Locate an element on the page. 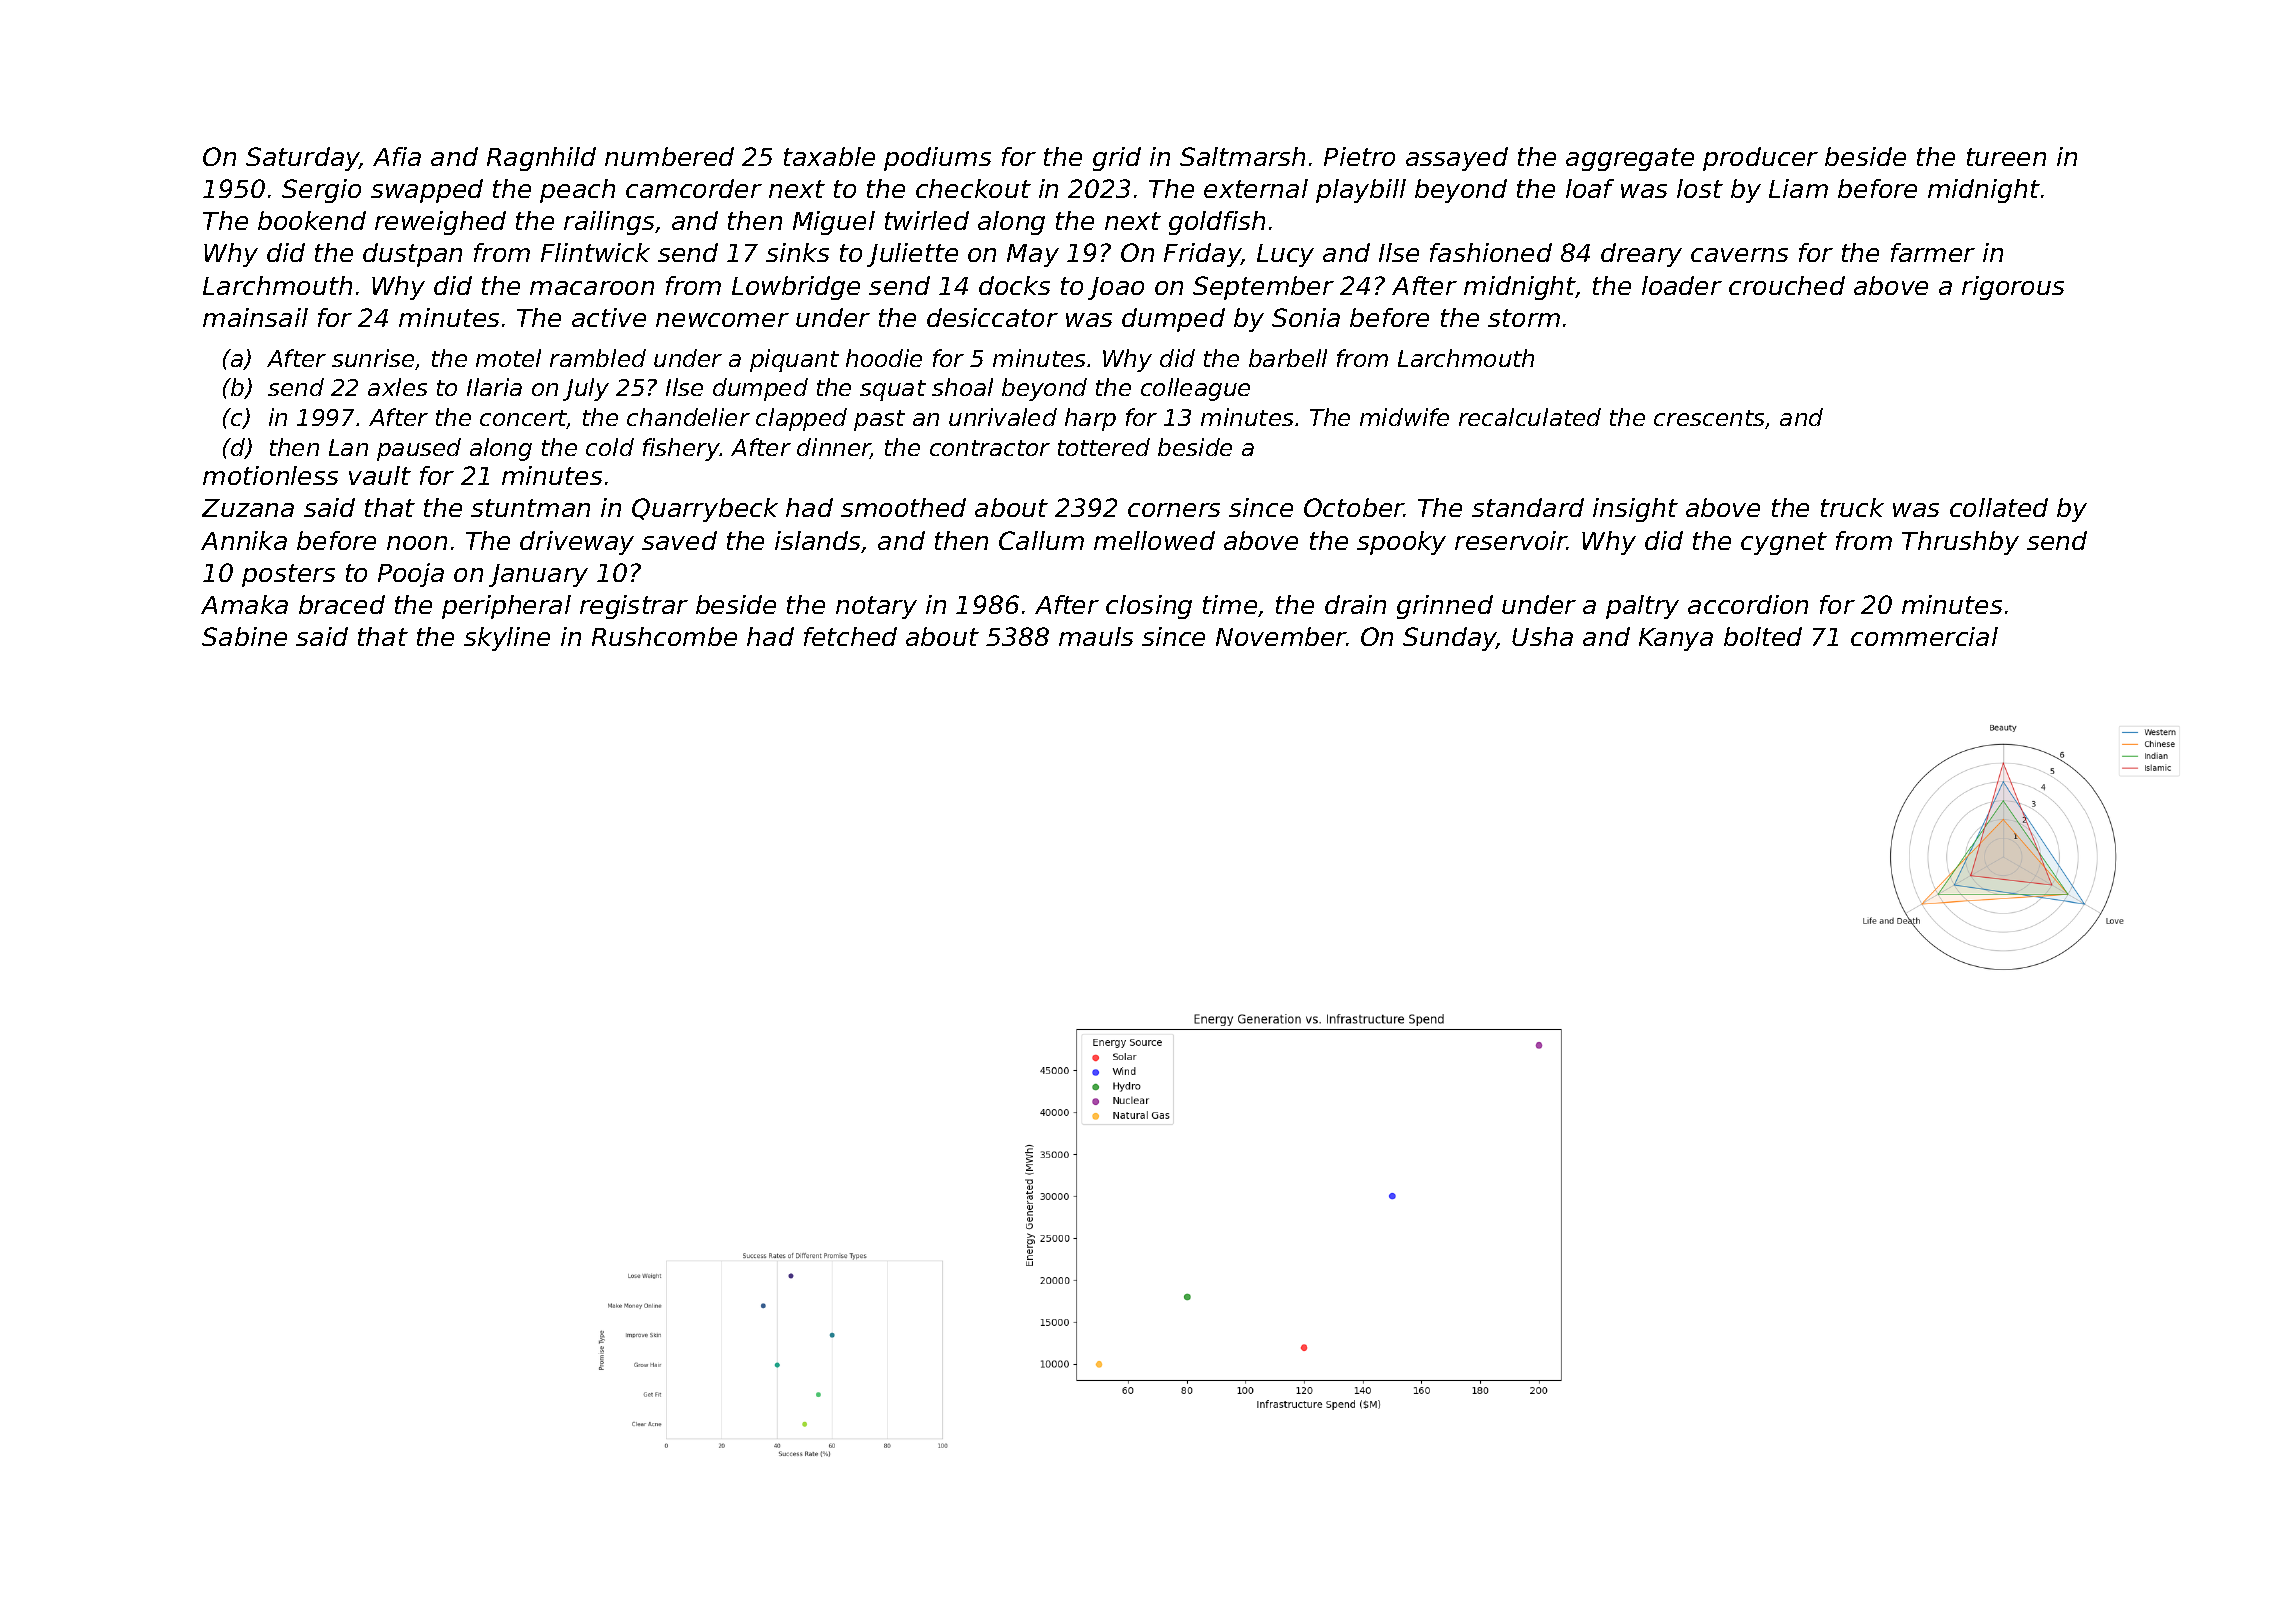 The width and height of the document is (2292, 1620). Liam is located at coordinates (1798, 188).
